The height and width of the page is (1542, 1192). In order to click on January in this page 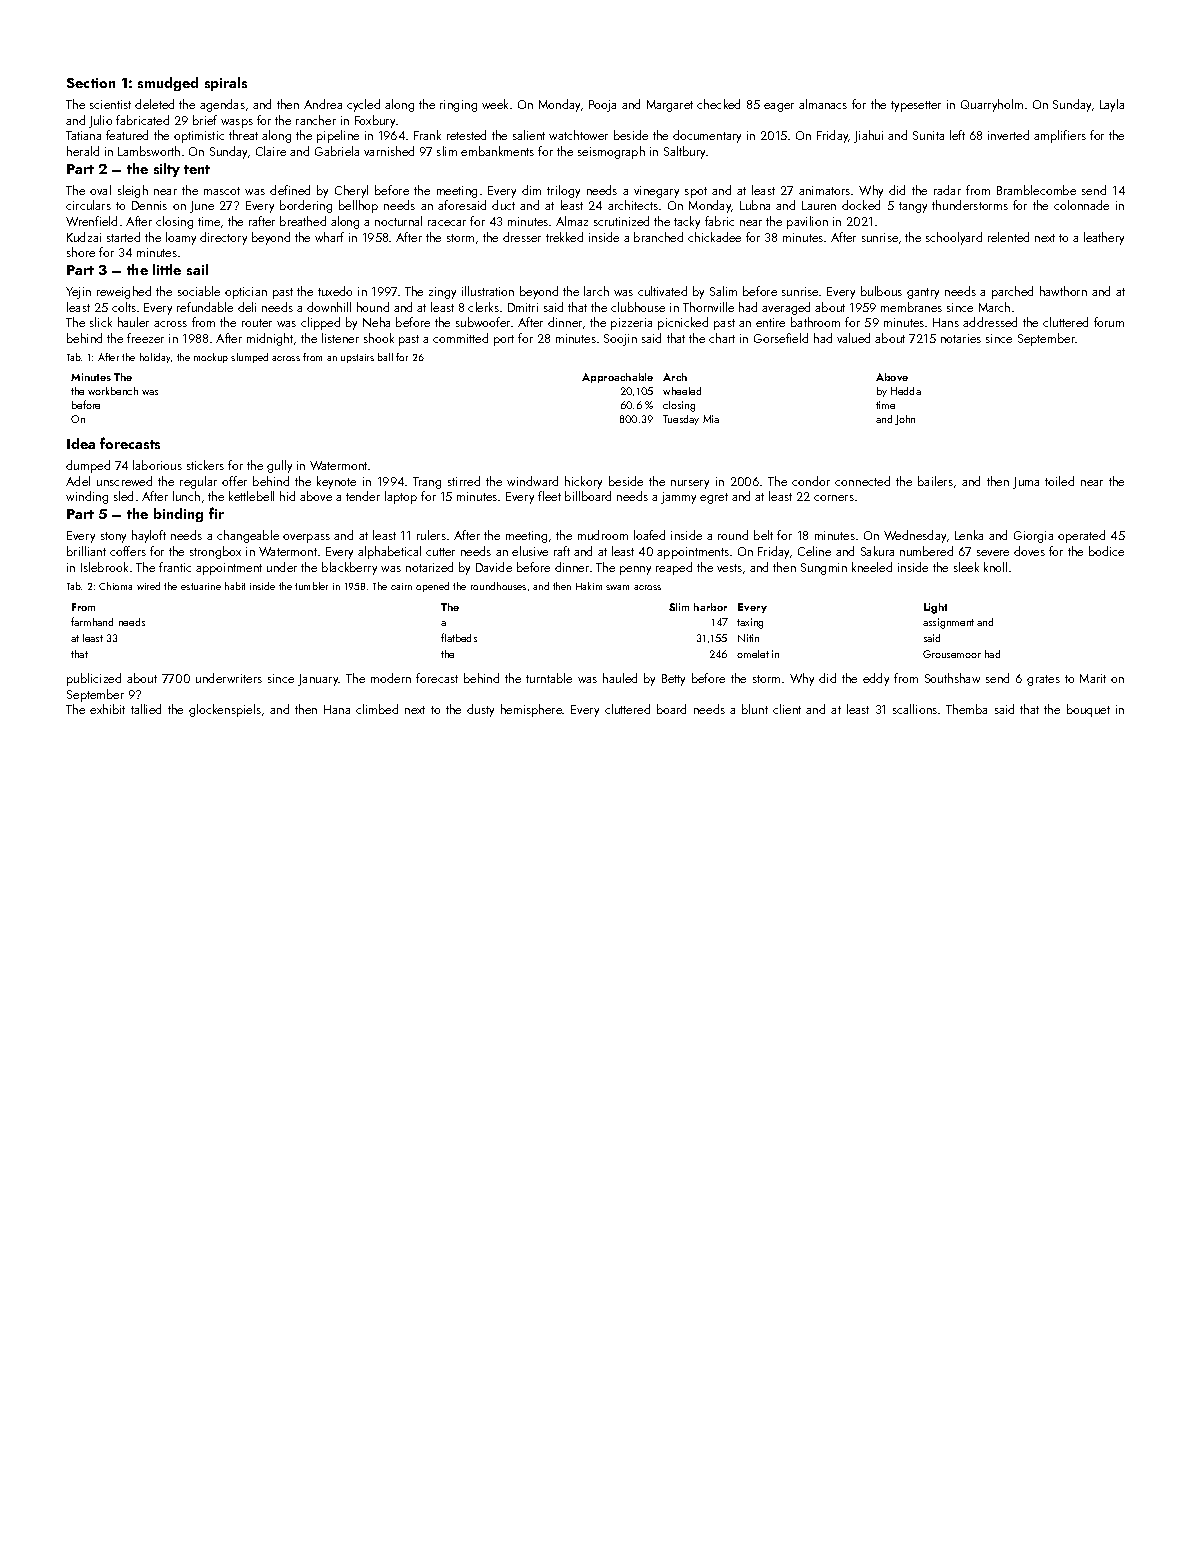, I will do `click(318, 680)`.
